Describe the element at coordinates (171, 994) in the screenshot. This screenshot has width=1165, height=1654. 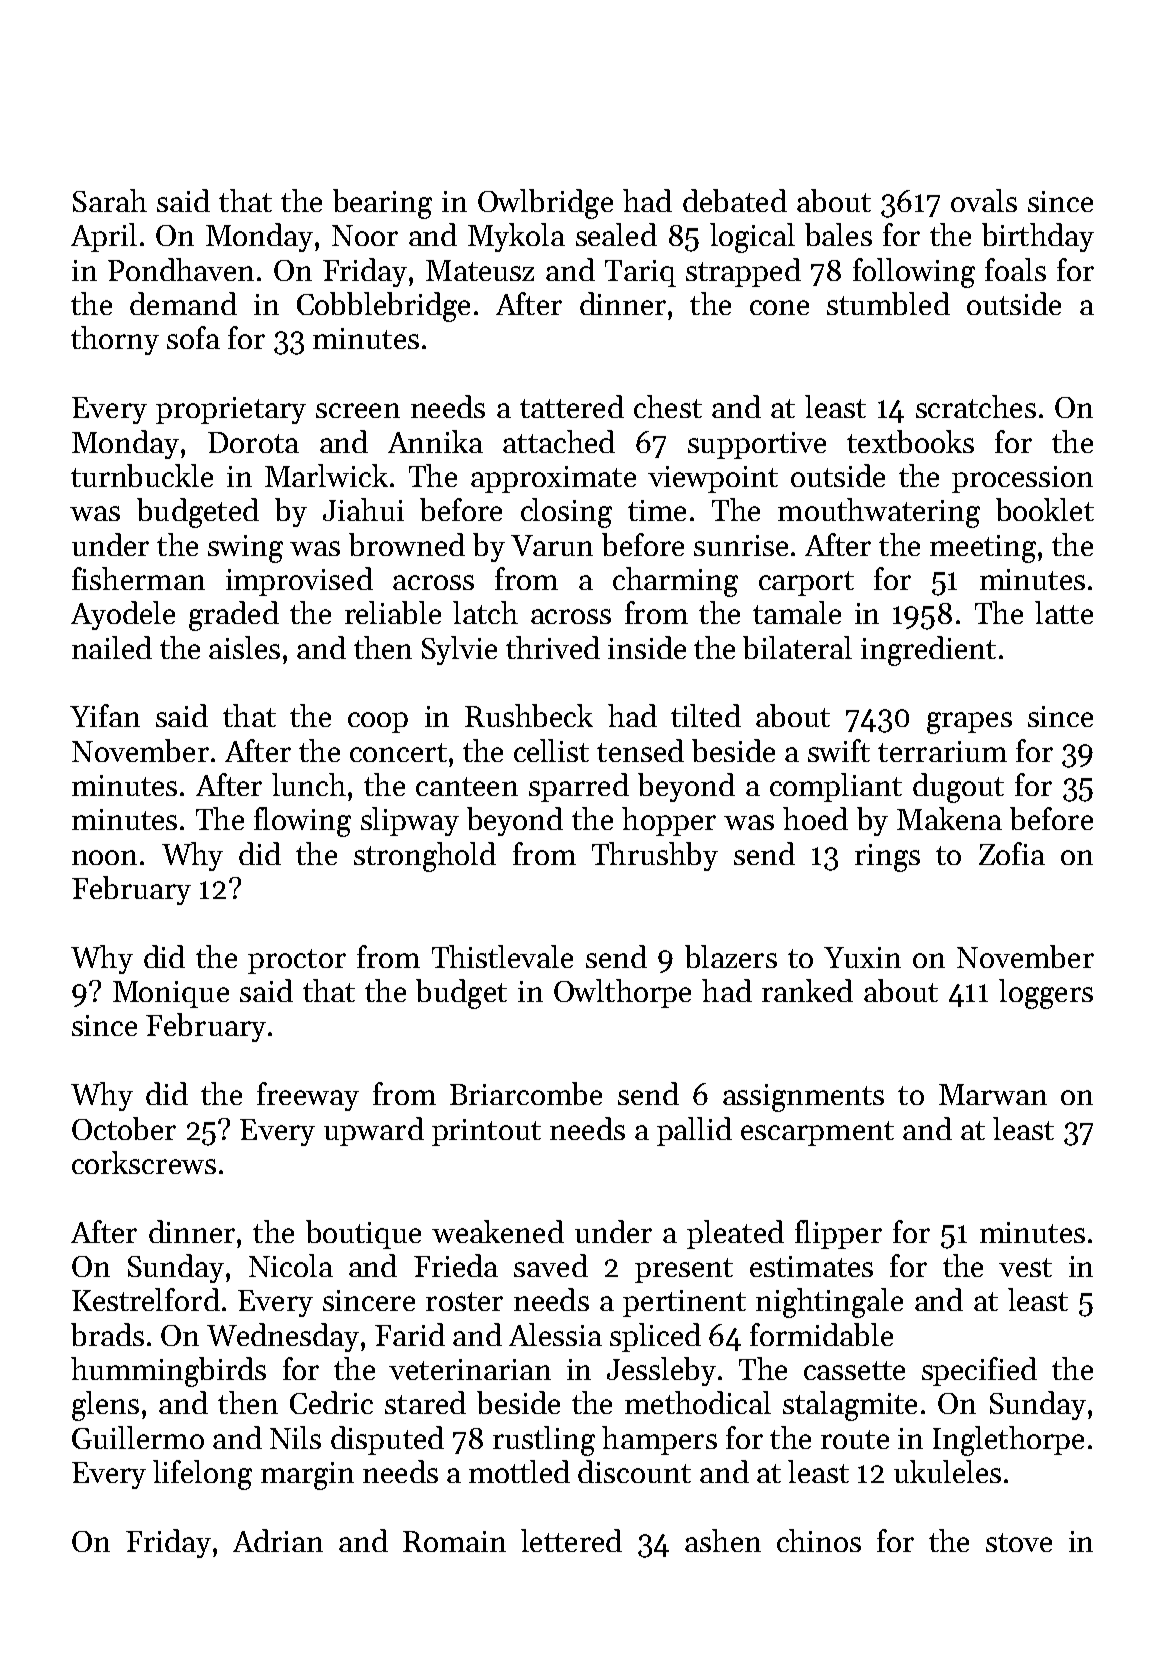
I see `Monique` at that location.
